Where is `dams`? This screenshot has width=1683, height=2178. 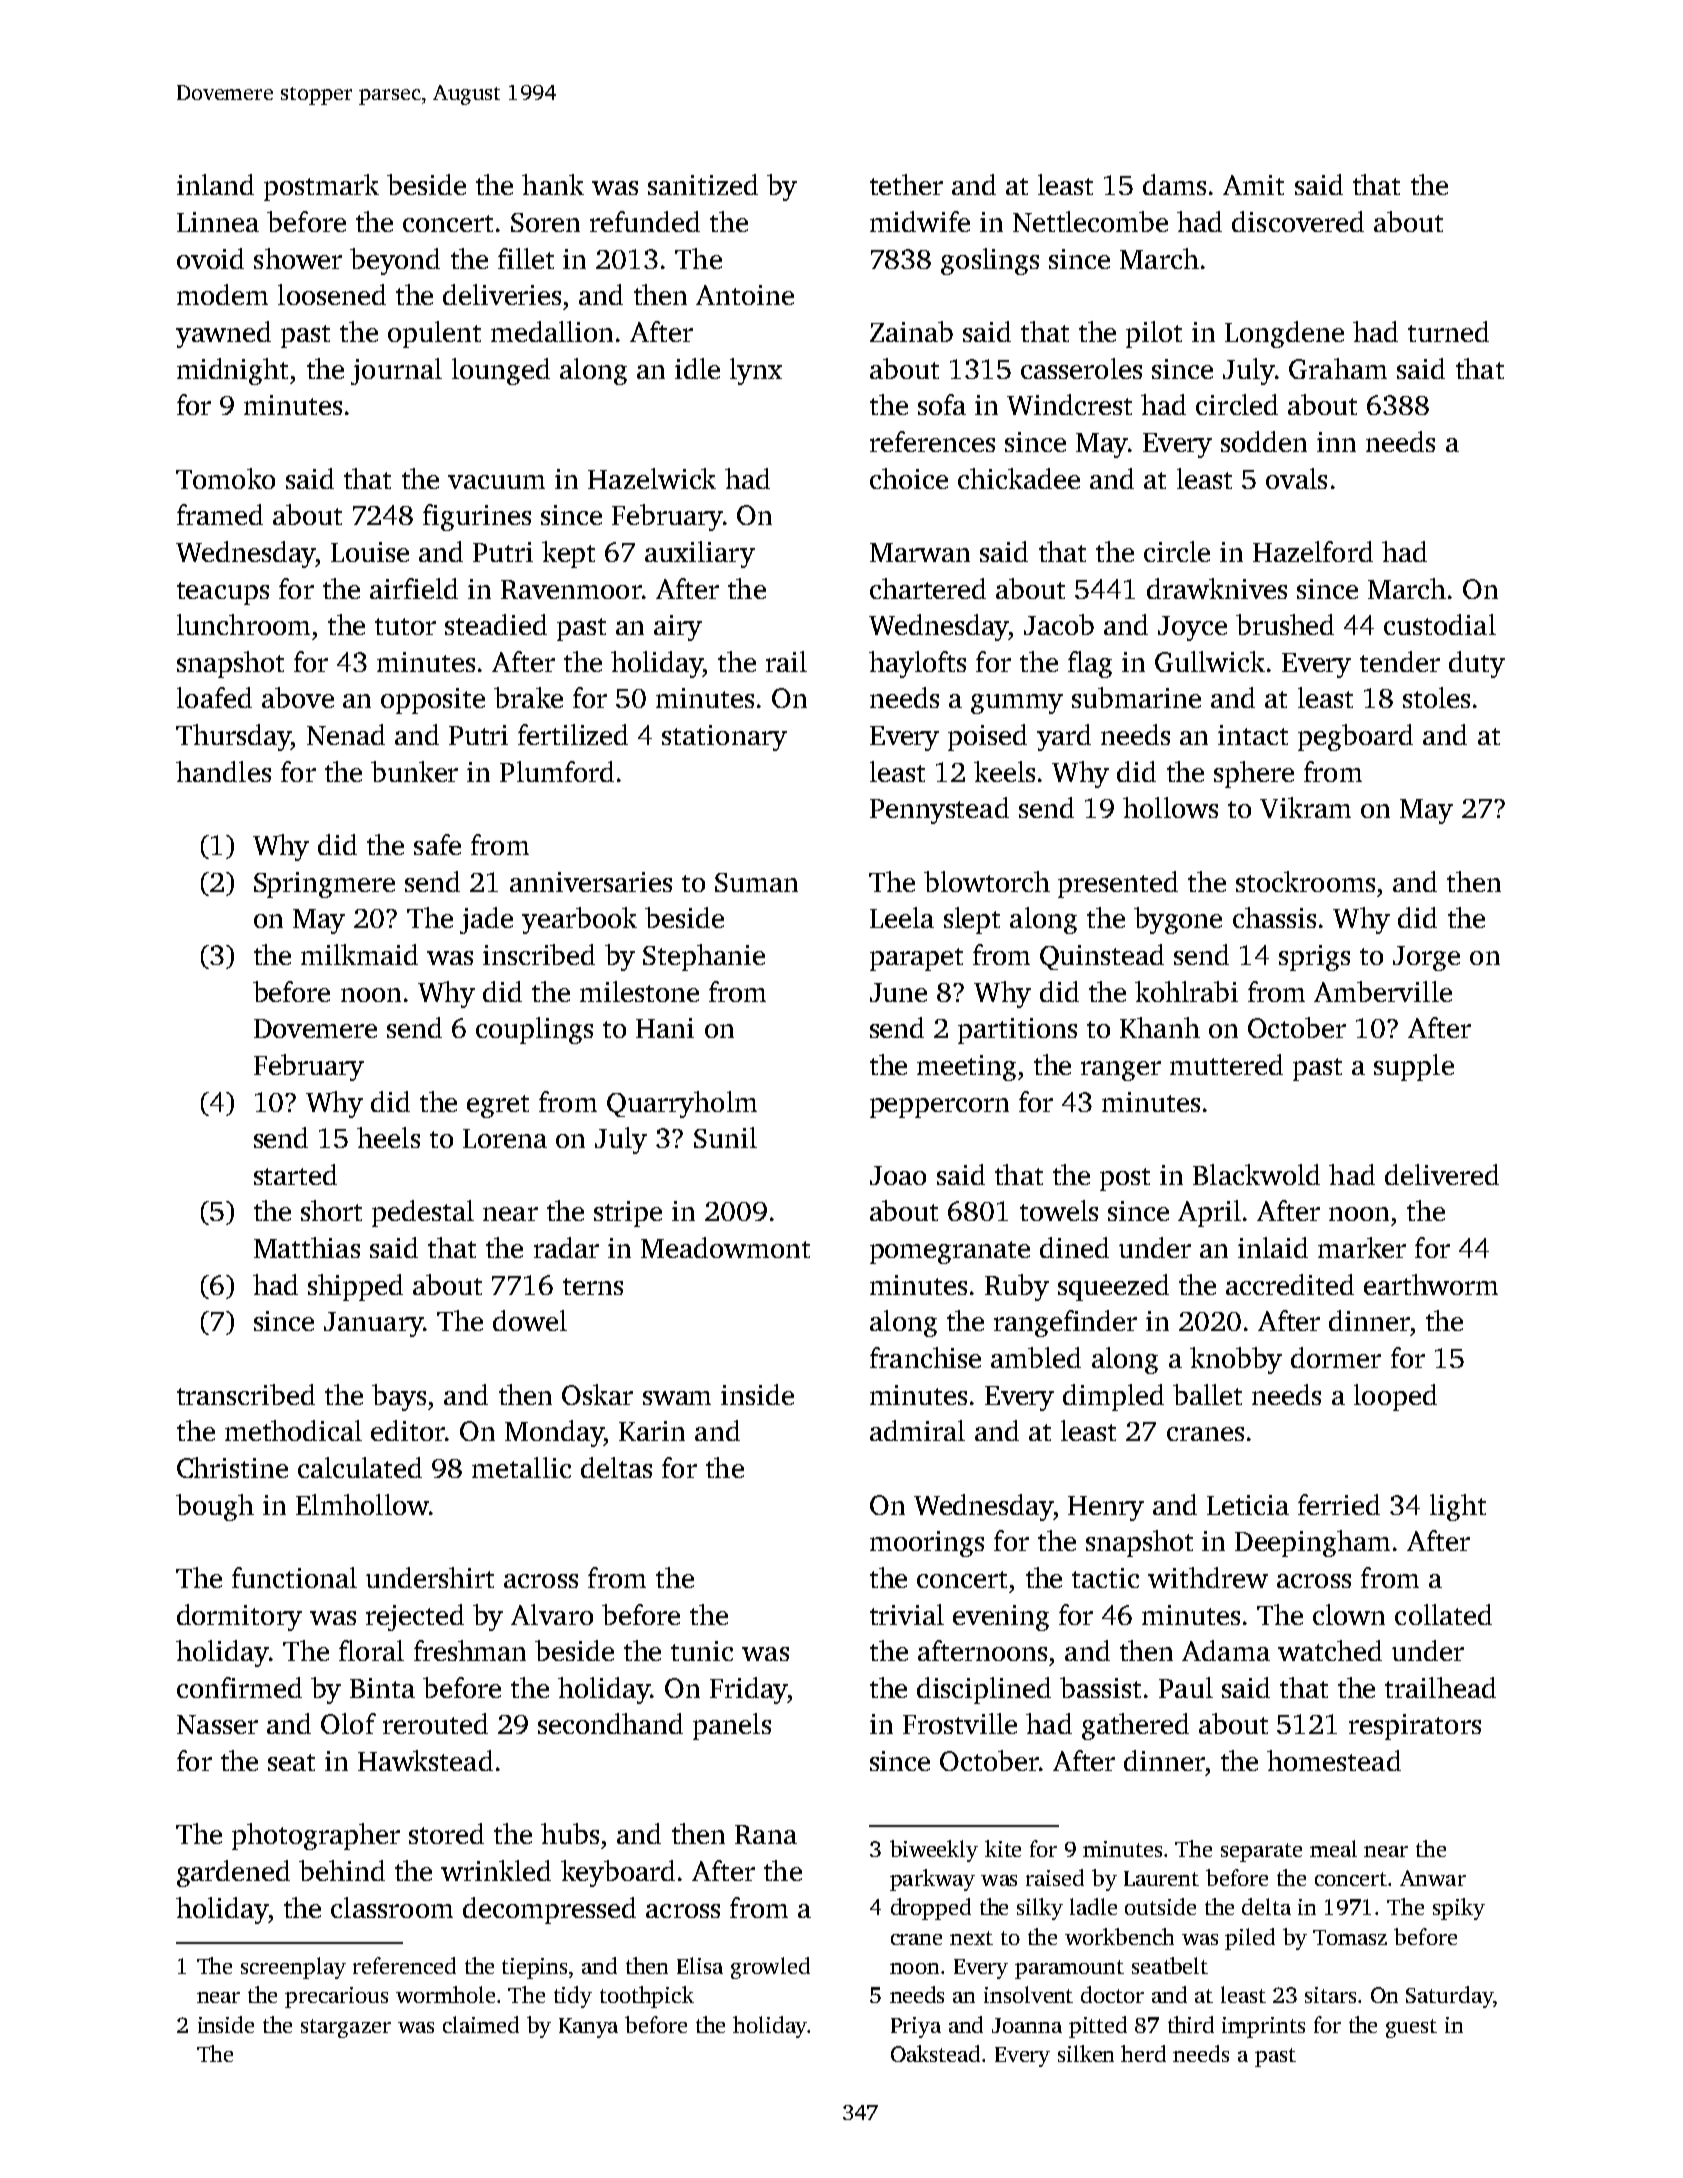
dams is located at coordinates (1174, 184).
